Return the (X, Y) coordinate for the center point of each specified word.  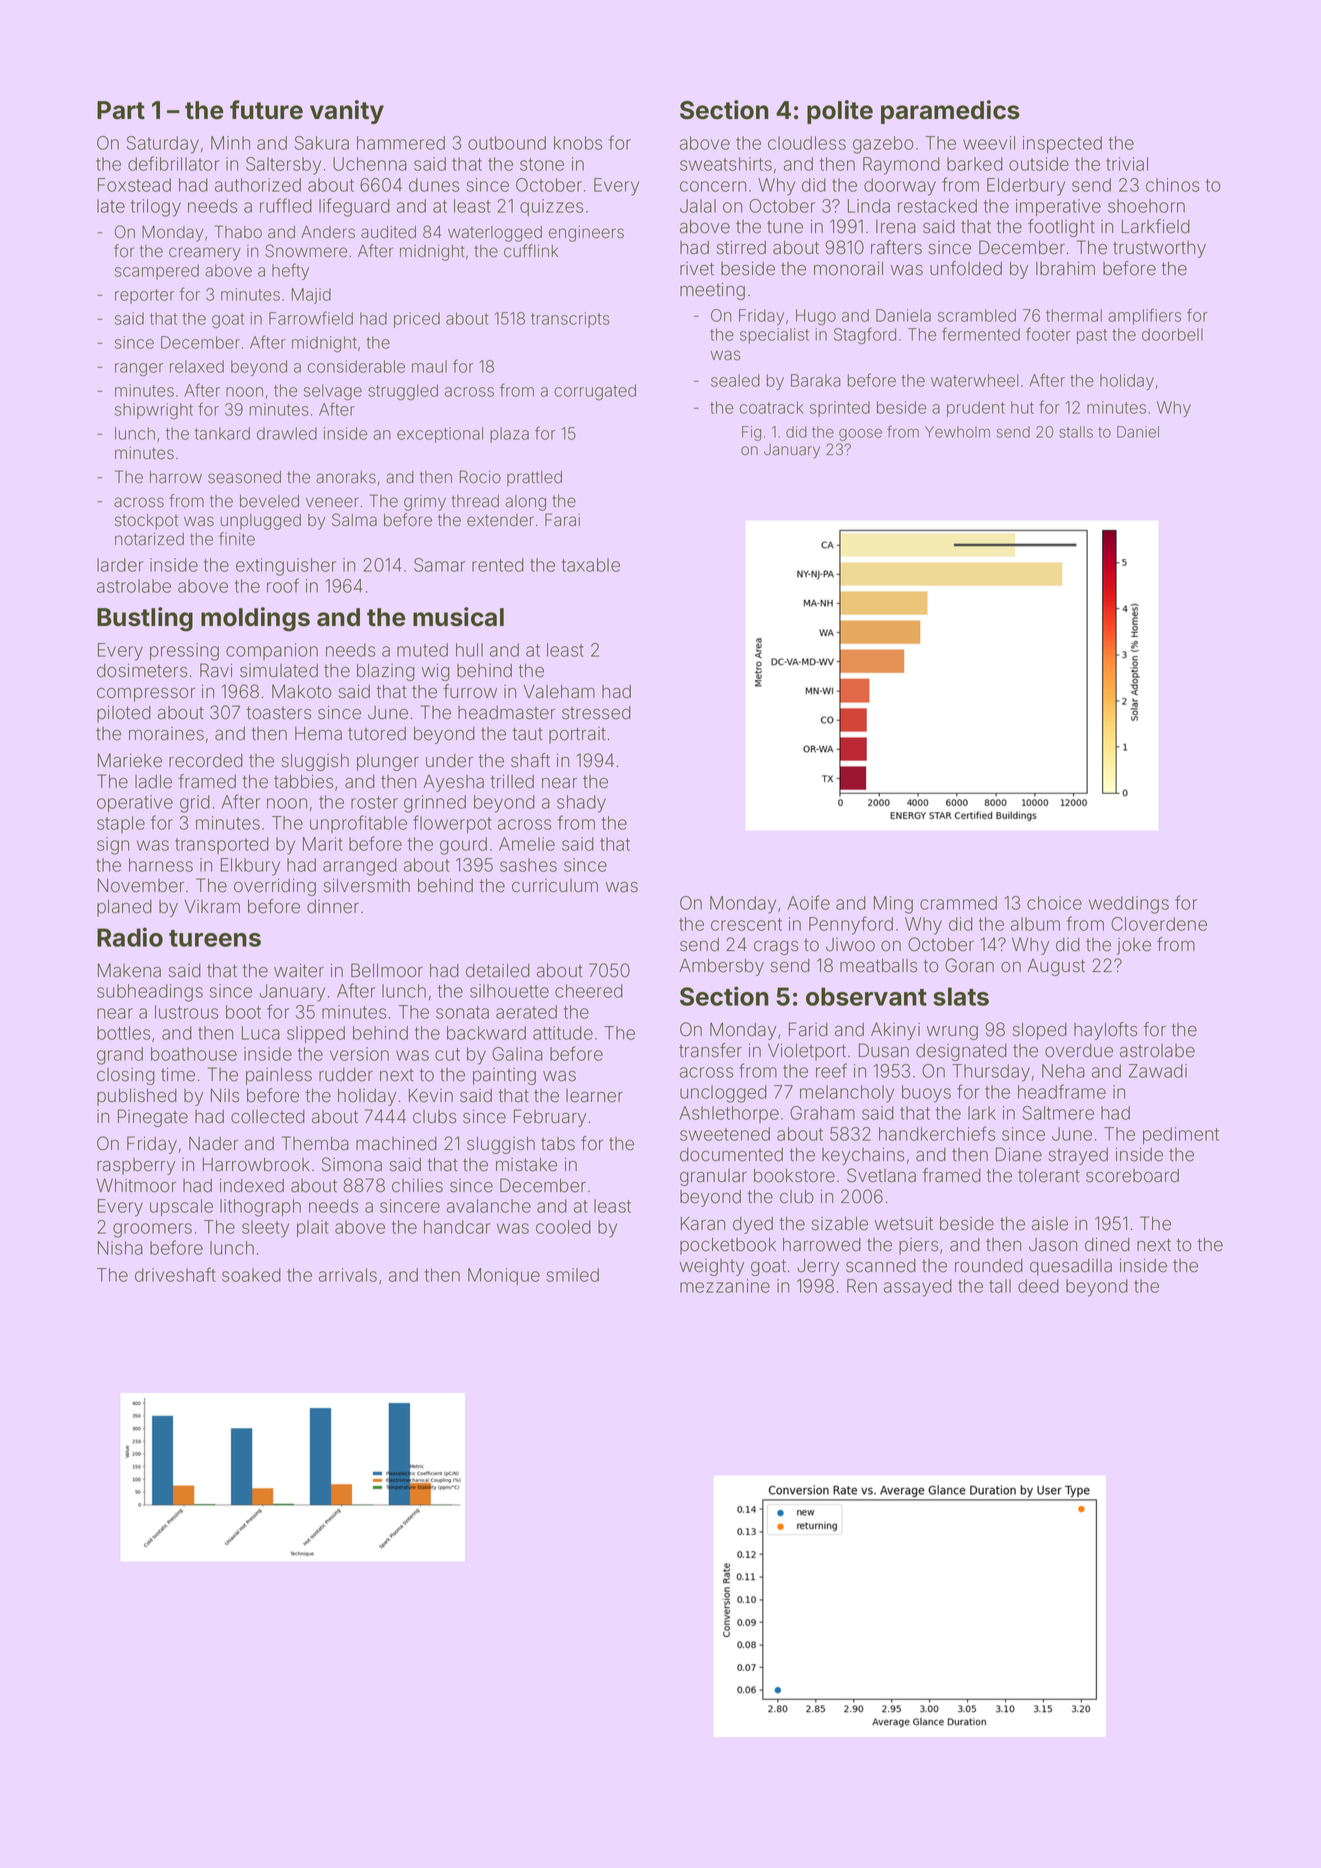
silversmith (367, 885)
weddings (1129, 905)
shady (581, 804)
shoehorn (1146, 206)
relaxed (197, 366)
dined (1107, 1244)
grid (195, 804)
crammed (958, 903)
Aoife (809, 902)
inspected (1062, 144)
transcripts (570, 320)
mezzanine (725, 1286)
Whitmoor (136, 1185)
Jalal (698, 206)
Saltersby (283, 166)
